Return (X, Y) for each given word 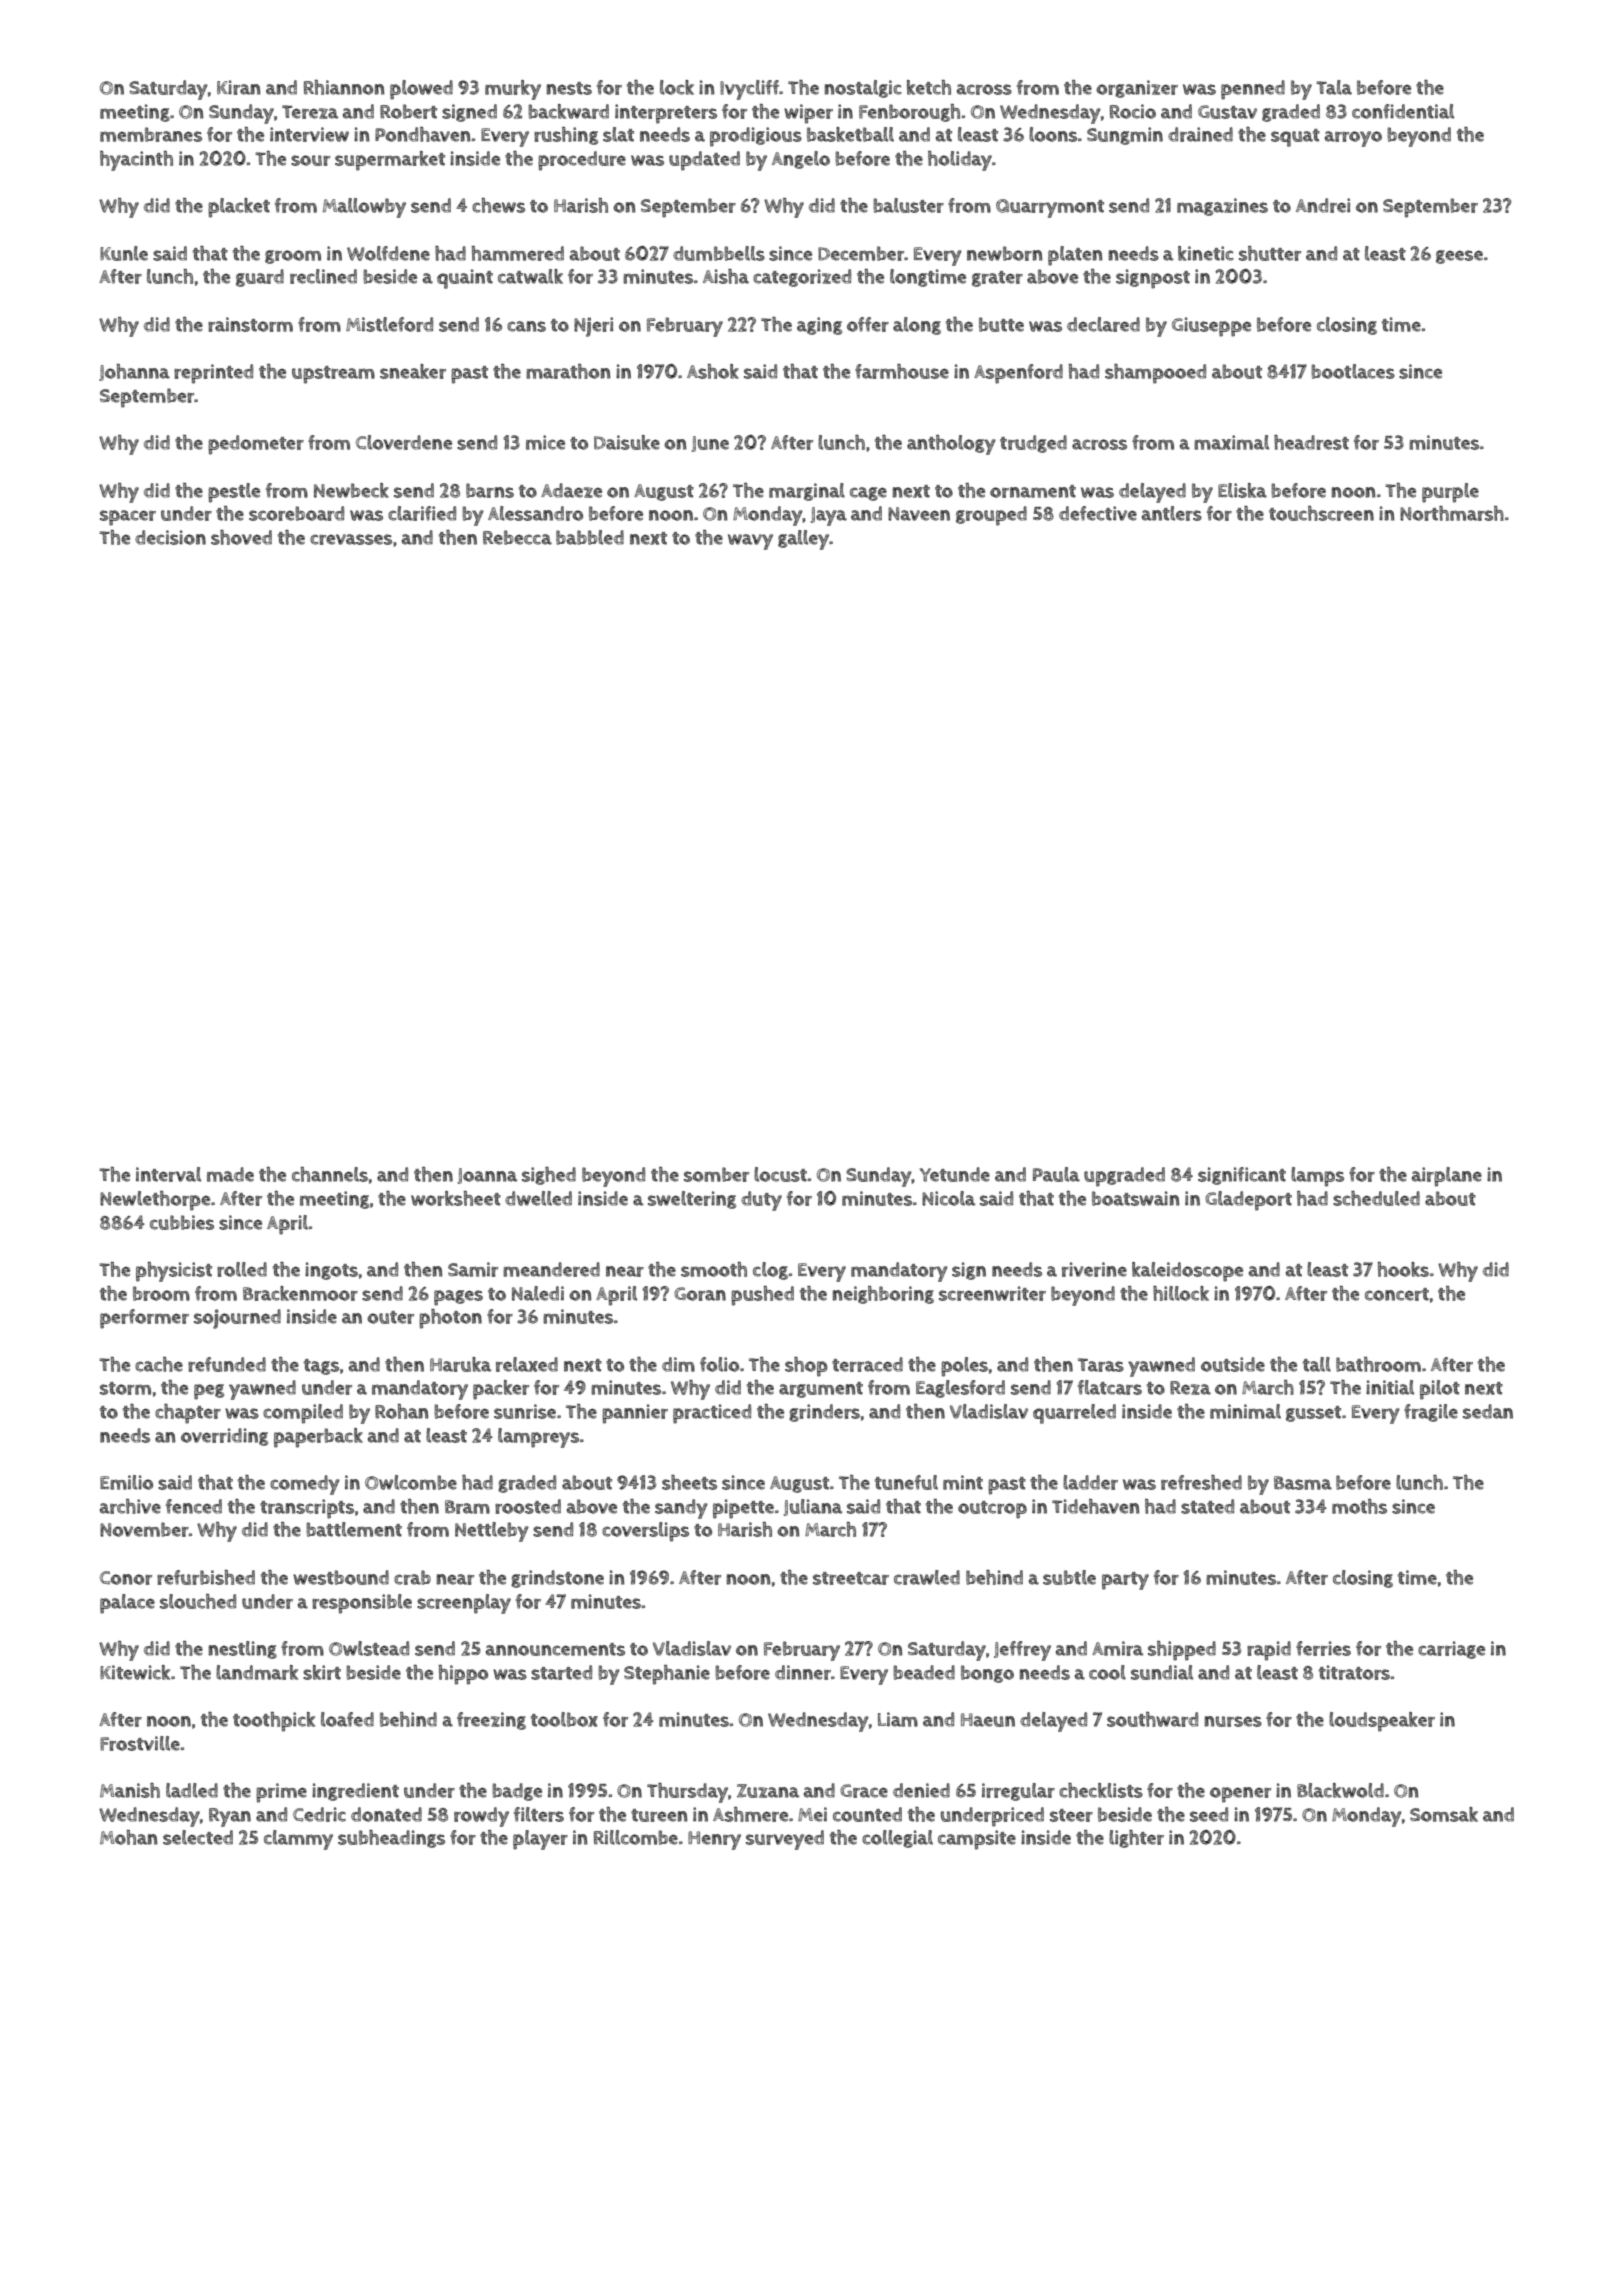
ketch (929, 87)
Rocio (1133, 111)
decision (170, 537)
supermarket (390, 161)
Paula (1056, 1174)
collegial (897, 1839)
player (540, 1840)
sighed (549, 1176)
